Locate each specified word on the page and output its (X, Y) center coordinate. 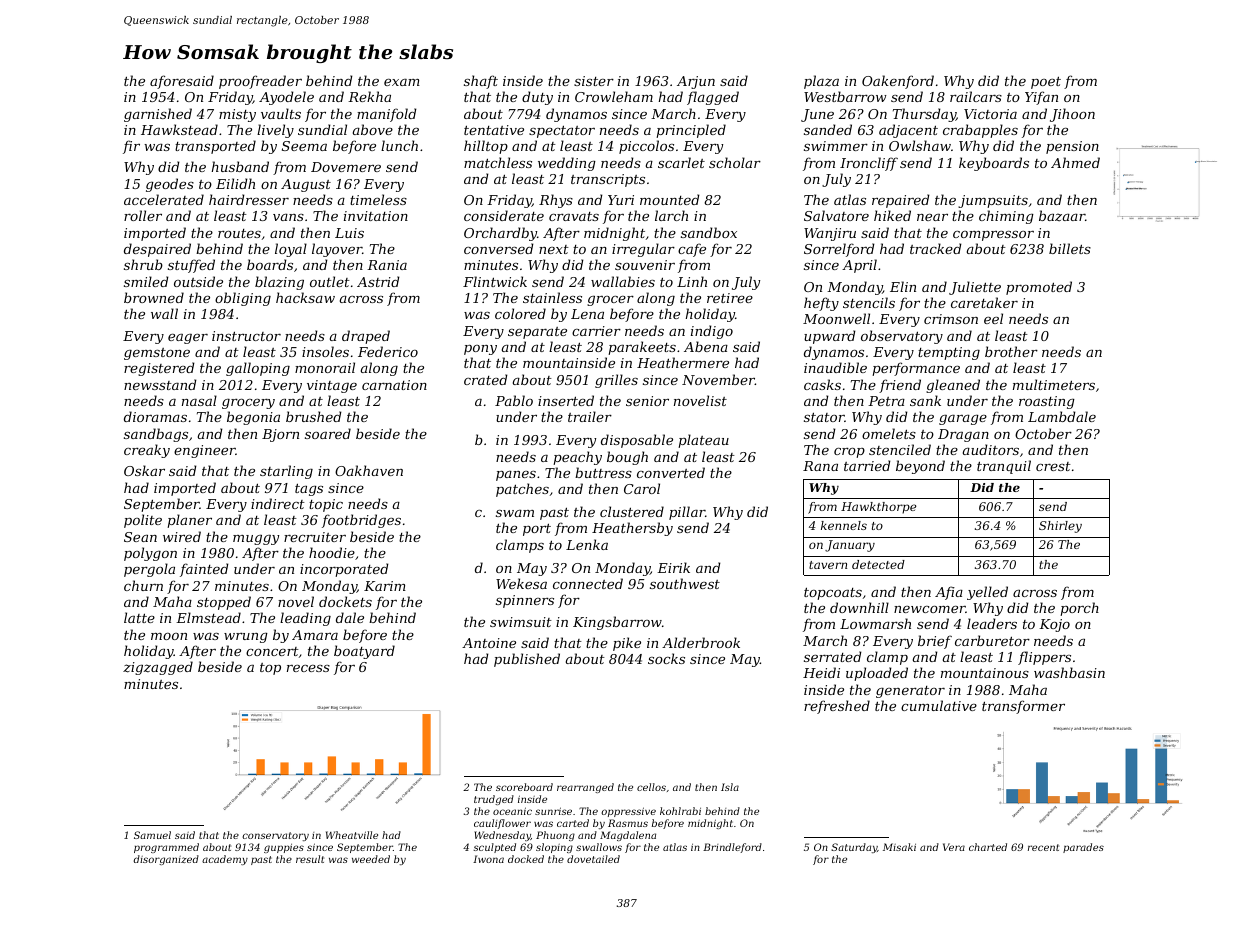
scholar (735, 162)
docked (526, 859)
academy (225, 860)
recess (308, 668)
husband (240, 166)
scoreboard (524, 787)
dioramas (155, 416)
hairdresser (249, 199)
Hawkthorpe (879, 508)
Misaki (899, 847)
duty (537, 98)
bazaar (1062, 216)
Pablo (514, 400)
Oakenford (898, 82)
